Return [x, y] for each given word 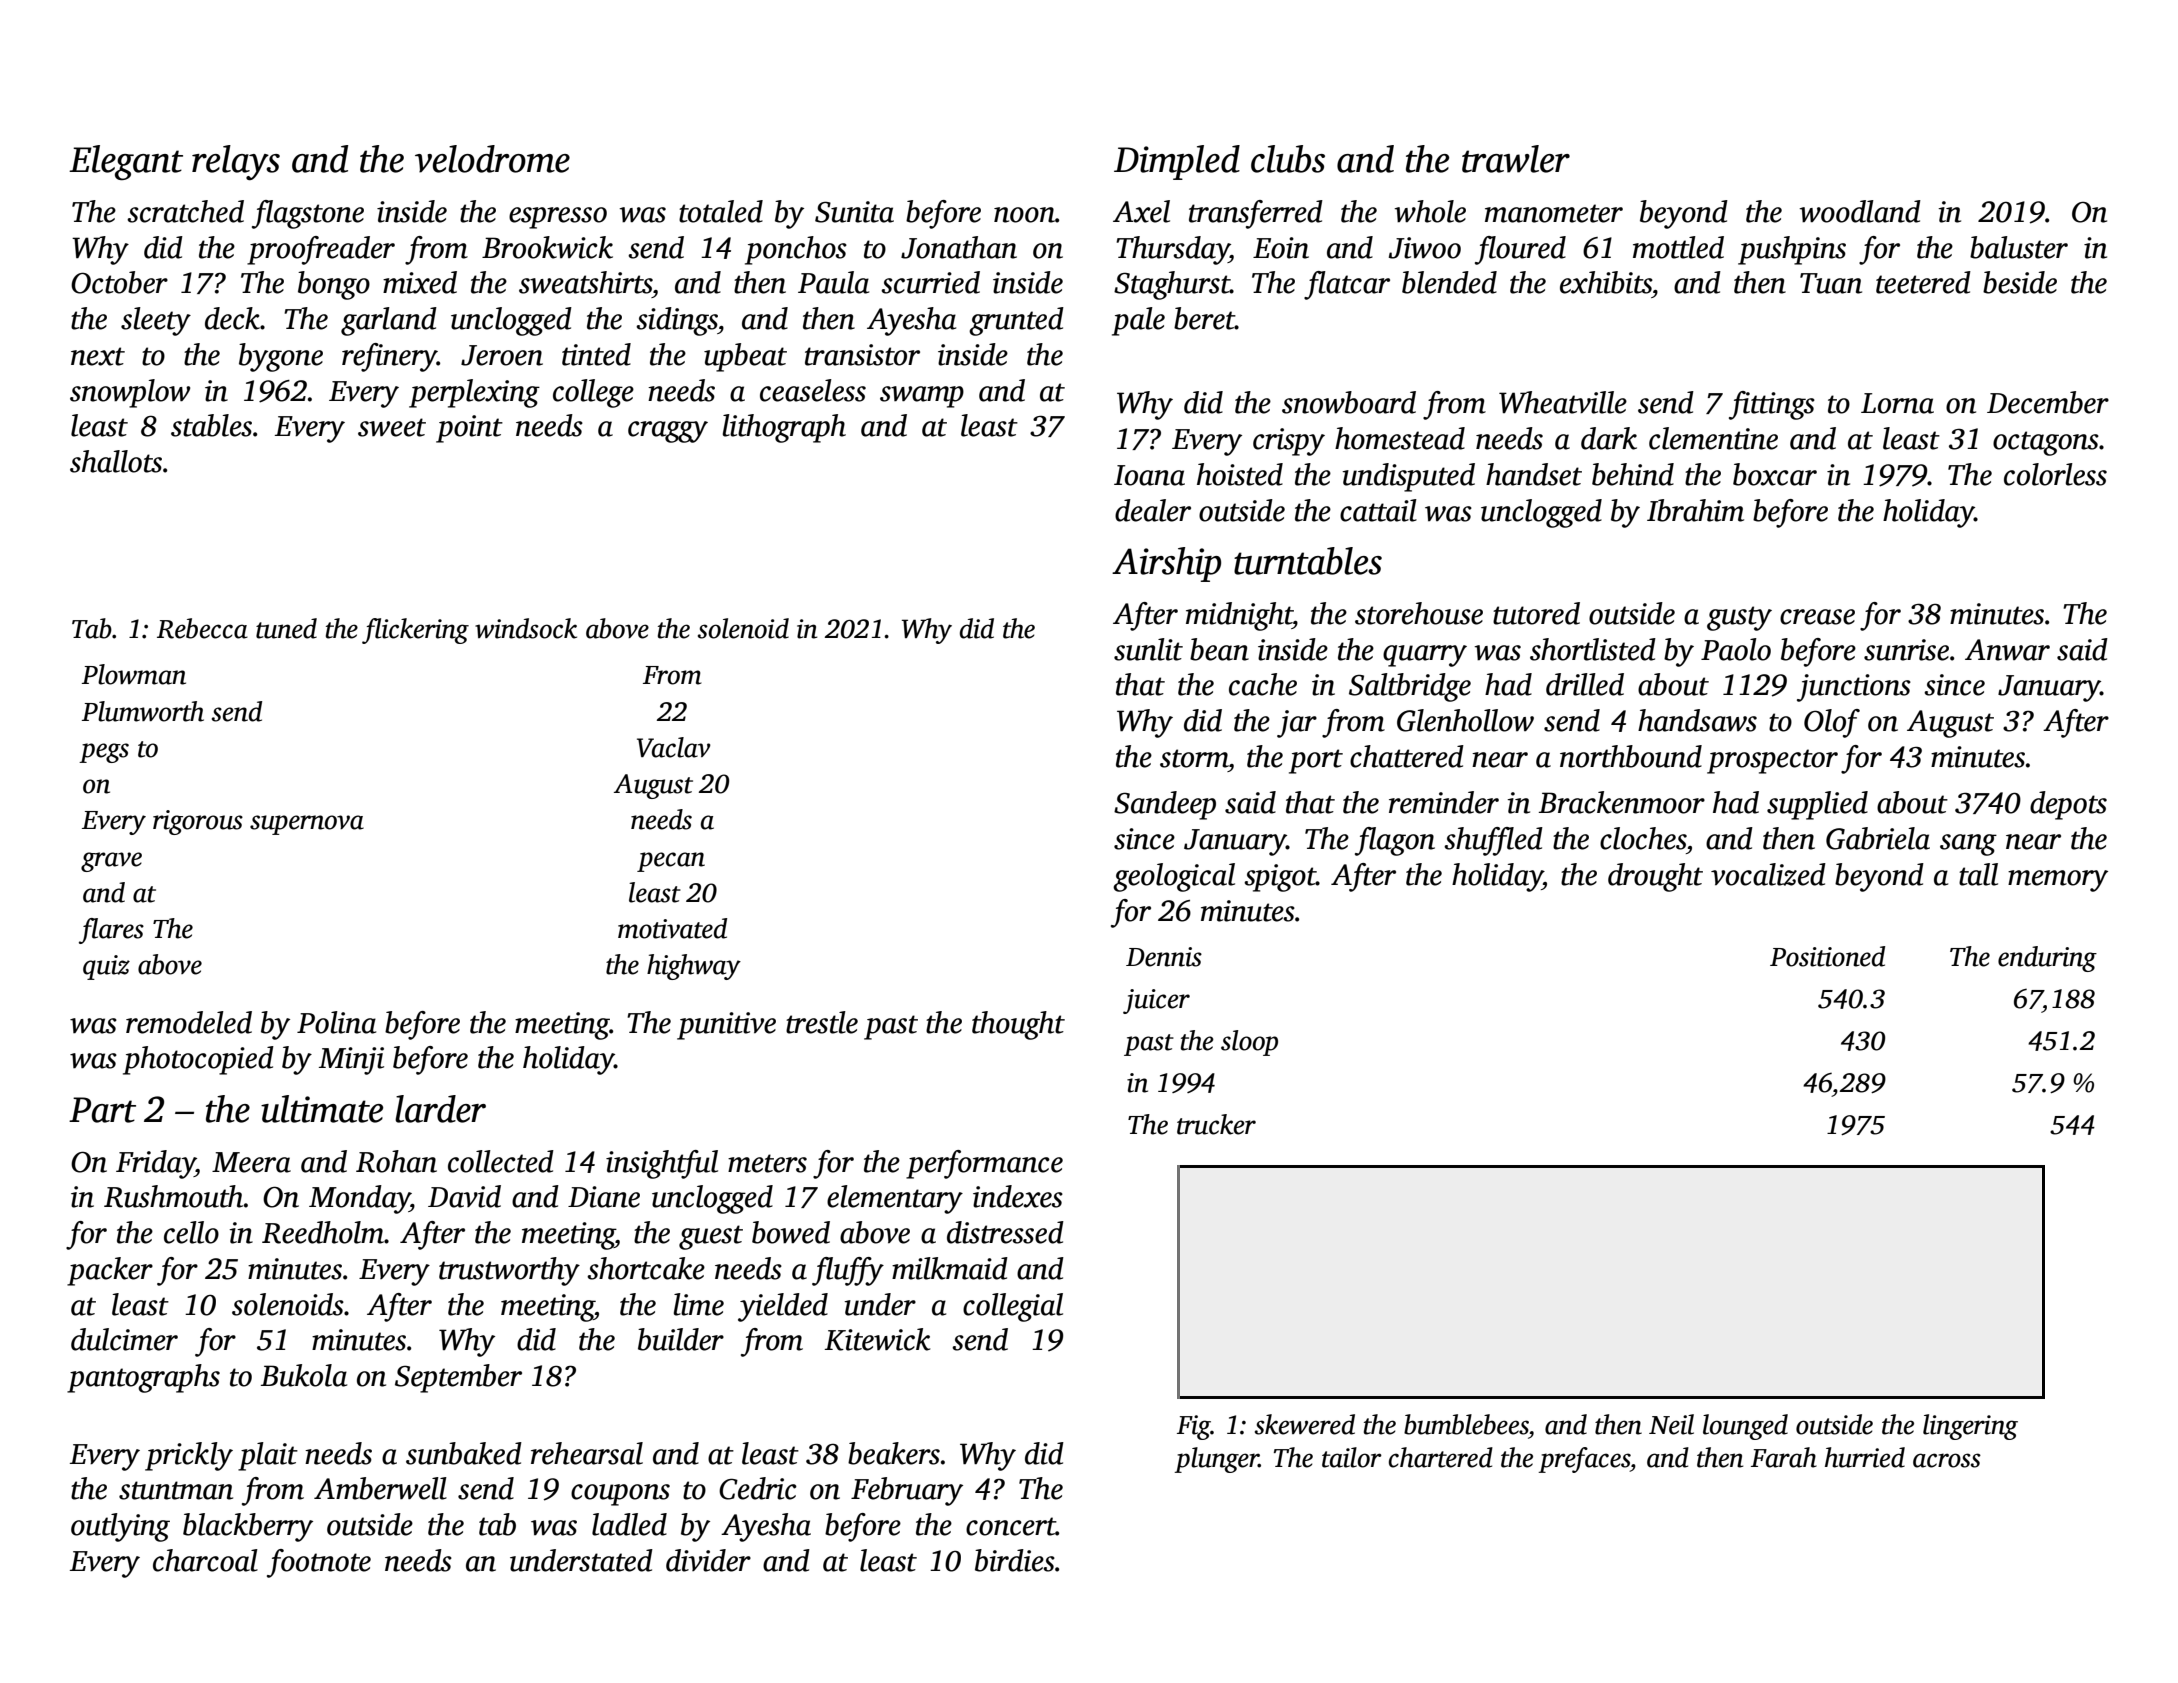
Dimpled [1177, 162]
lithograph [784, 428]
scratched [185, 211]
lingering [1970, 1427]
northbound [1631, 756]
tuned [286, 628]
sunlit [1148, 649]
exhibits [1606, 282]
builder [681, 1339]
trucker [1216, 1124]
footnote [319, 1563]
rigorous [198, 822]
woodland [1860, 211]
